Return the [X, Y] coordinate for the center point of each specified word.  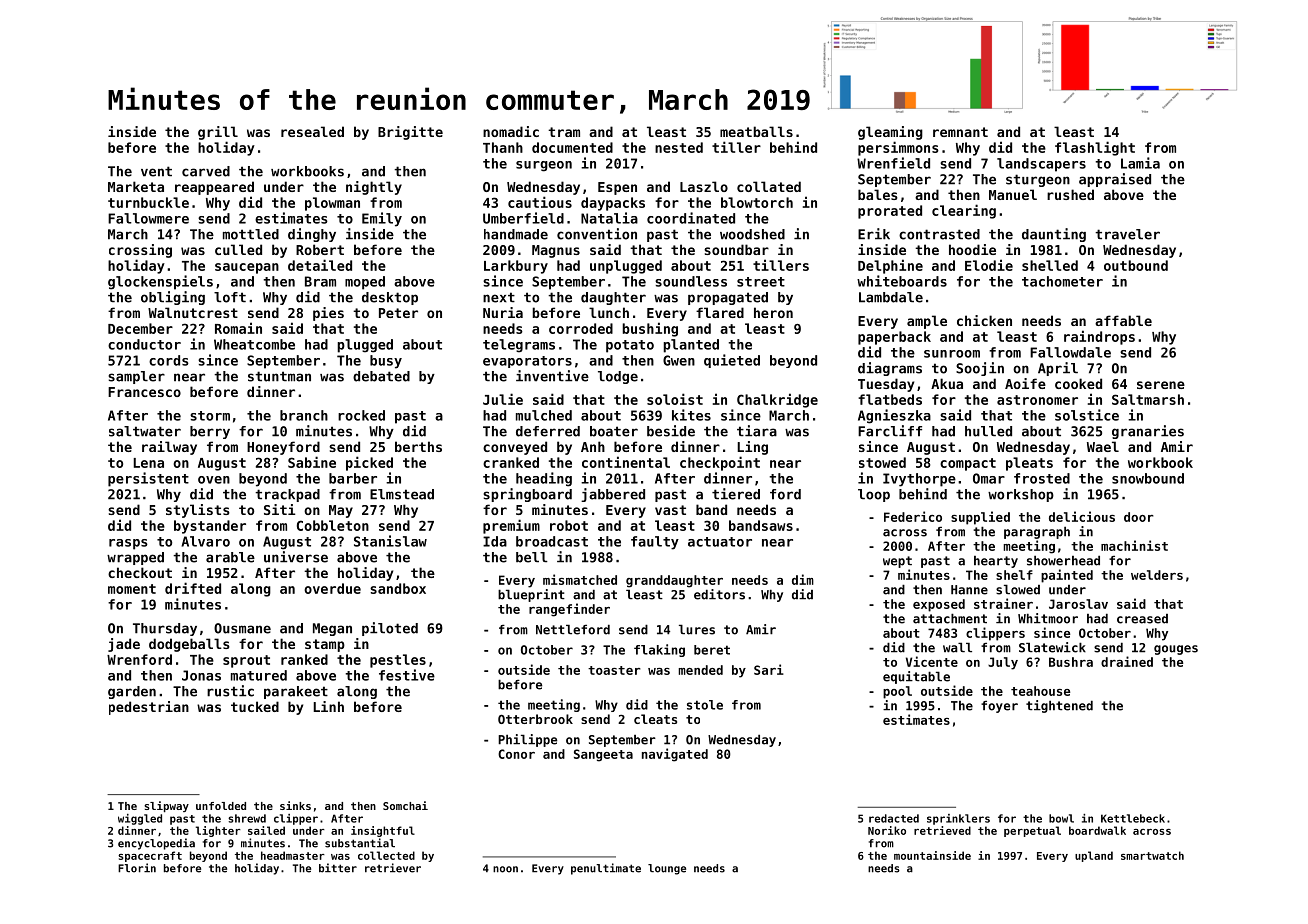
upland [1094, 856]
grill [218, 133]
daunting [1054, 235]
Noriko [887, 830]
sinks [295, 805]
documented [572, 147]
